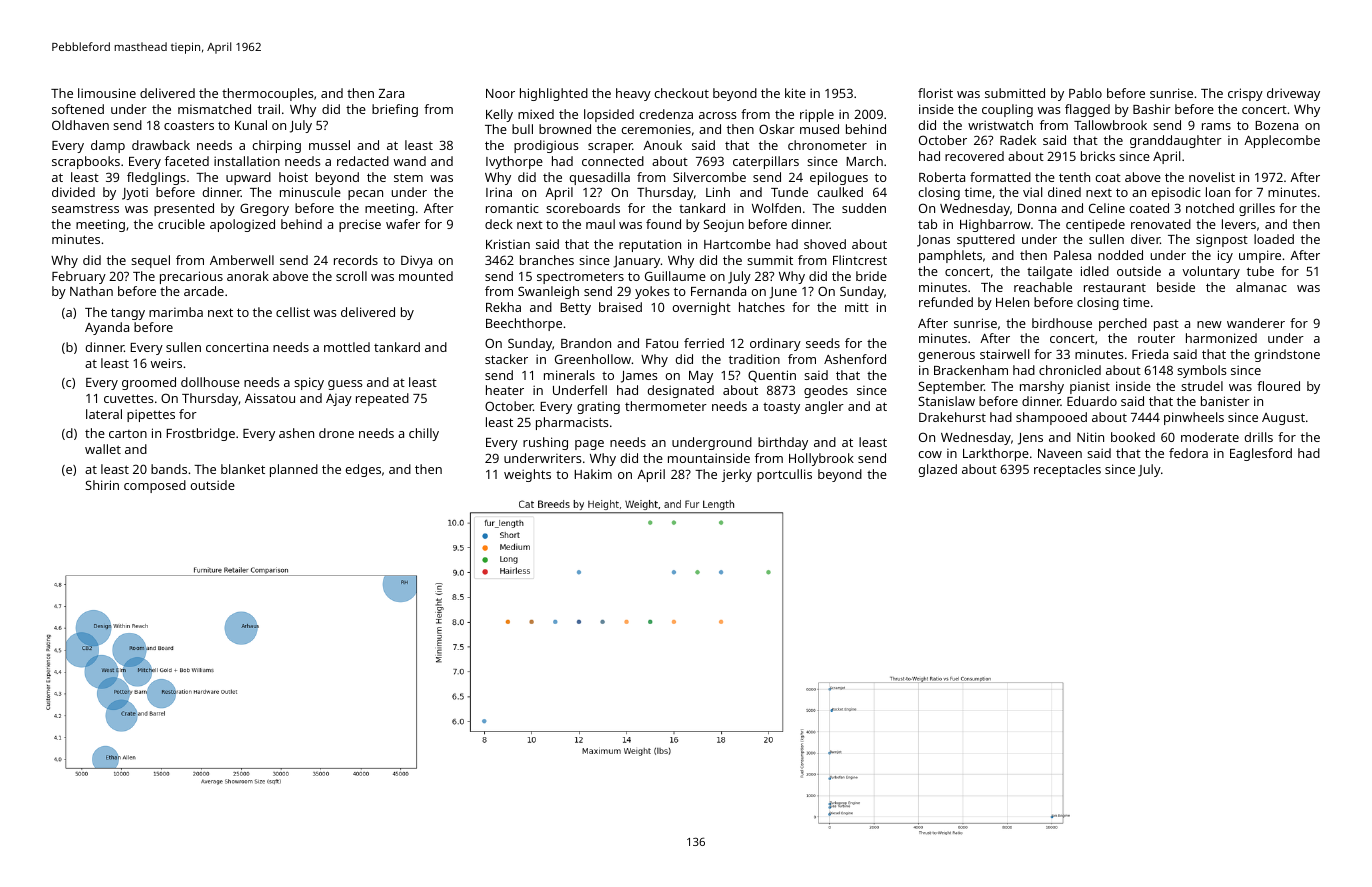 This screenshot has height=887, width=1372. Describe the element at coordinates (408, 177) in the screenshot. I see `stem` at that location.
